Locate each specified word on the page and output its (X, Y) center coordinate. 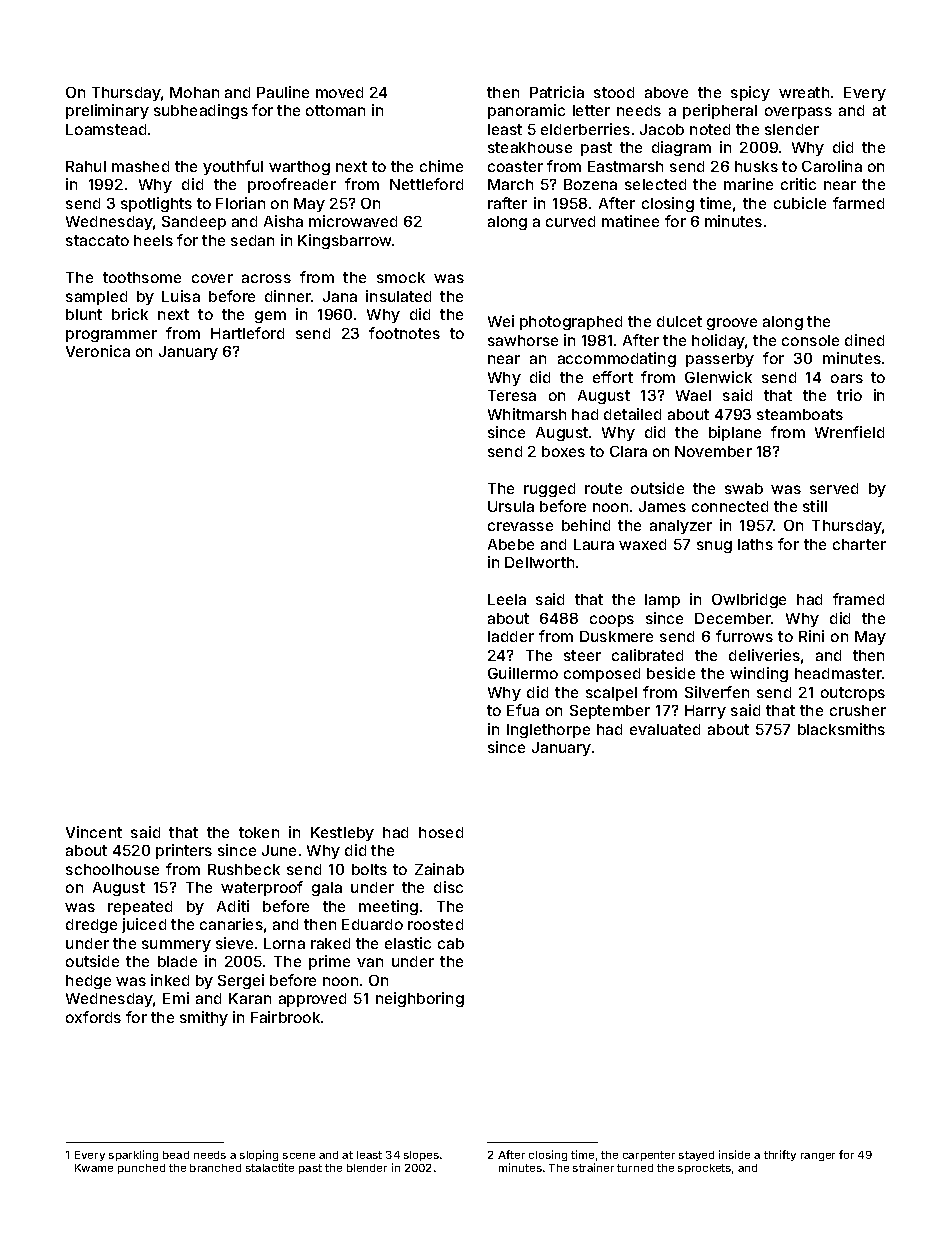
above (666, 92)
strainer (593, 1167)
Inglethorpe (548, 731)
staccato (97, 240)
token (259, 832)
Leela (507, 599)
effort (613, 377)
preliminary (107, 111)
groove (732, 324)
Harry (705, 712)
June (279, 850)
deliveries (764, 655)
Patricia (557, 92)
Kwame (94, 1168)
